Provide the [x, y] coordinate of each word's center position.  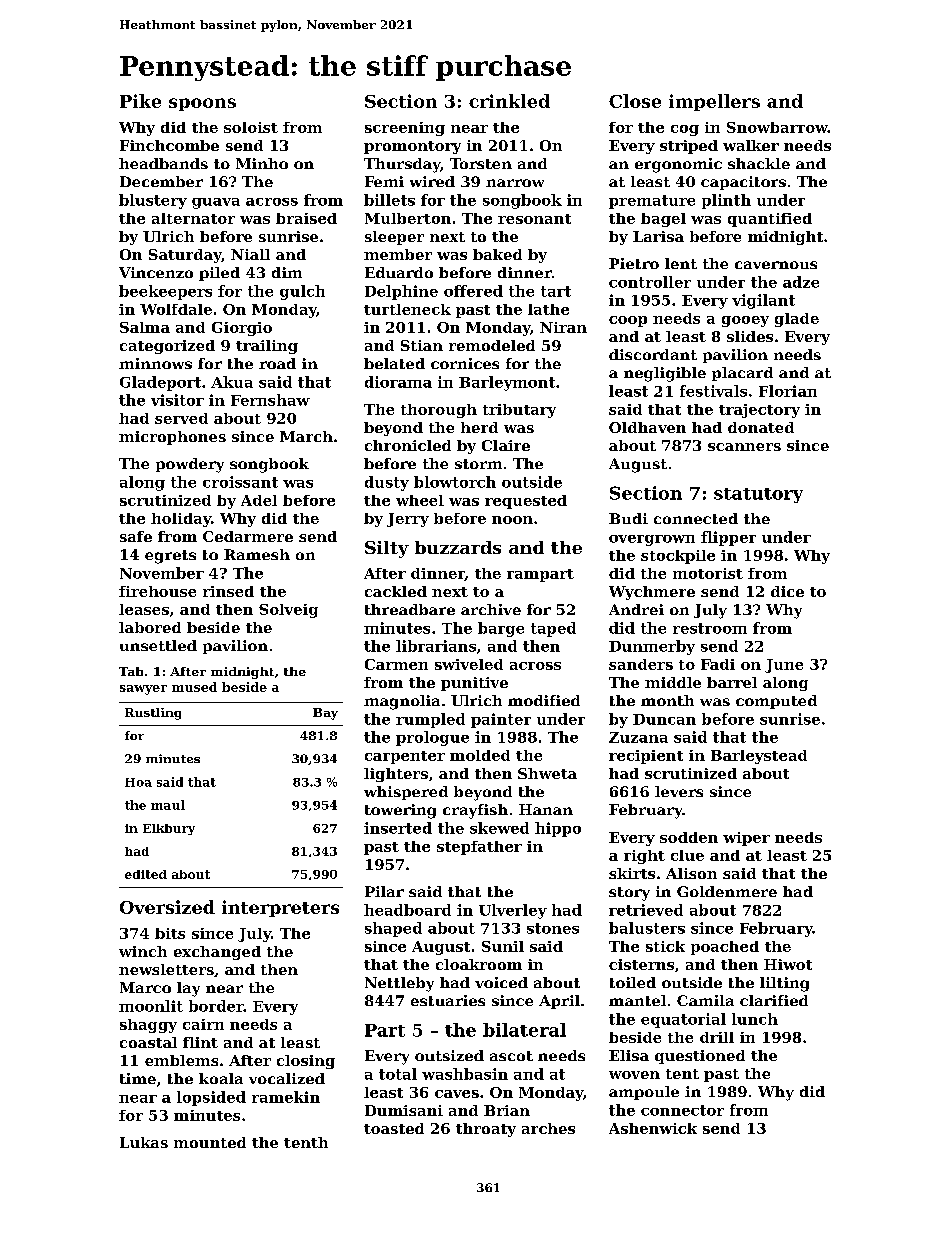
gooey [745, 321]
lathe [548, 309]
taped [553, 629]
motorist [708, 573]
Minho [262, 163]
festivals [713, 391]
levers [679, 791]
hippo [558, 829]
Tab [131, 671]
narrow [515, 183]
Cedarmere [248, 536]
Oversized [167, 907]
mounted [210, 1142]
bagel [663, 220]
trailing [267, 347]
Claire [506, 445]
